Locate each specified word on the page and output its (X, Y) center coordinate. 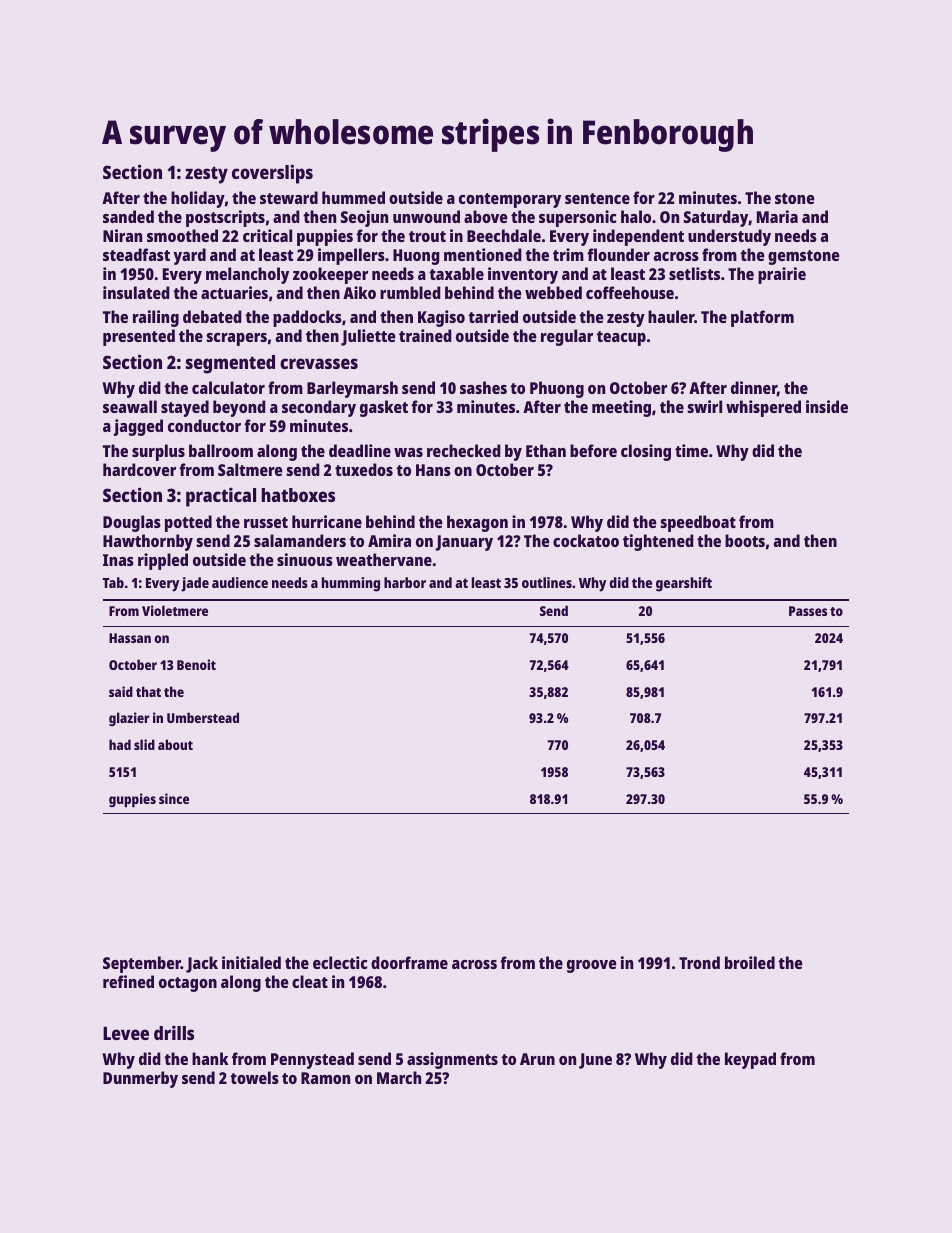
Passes (808, 611)
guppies (132, 800)
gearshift (684, 584)
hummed (353, 197)
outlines (547, 582)
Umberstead (203, 717)
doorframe (409, 962)
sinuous (305, 559)
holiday (198, 199)
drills (174, 1032)
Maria (777, 216)
